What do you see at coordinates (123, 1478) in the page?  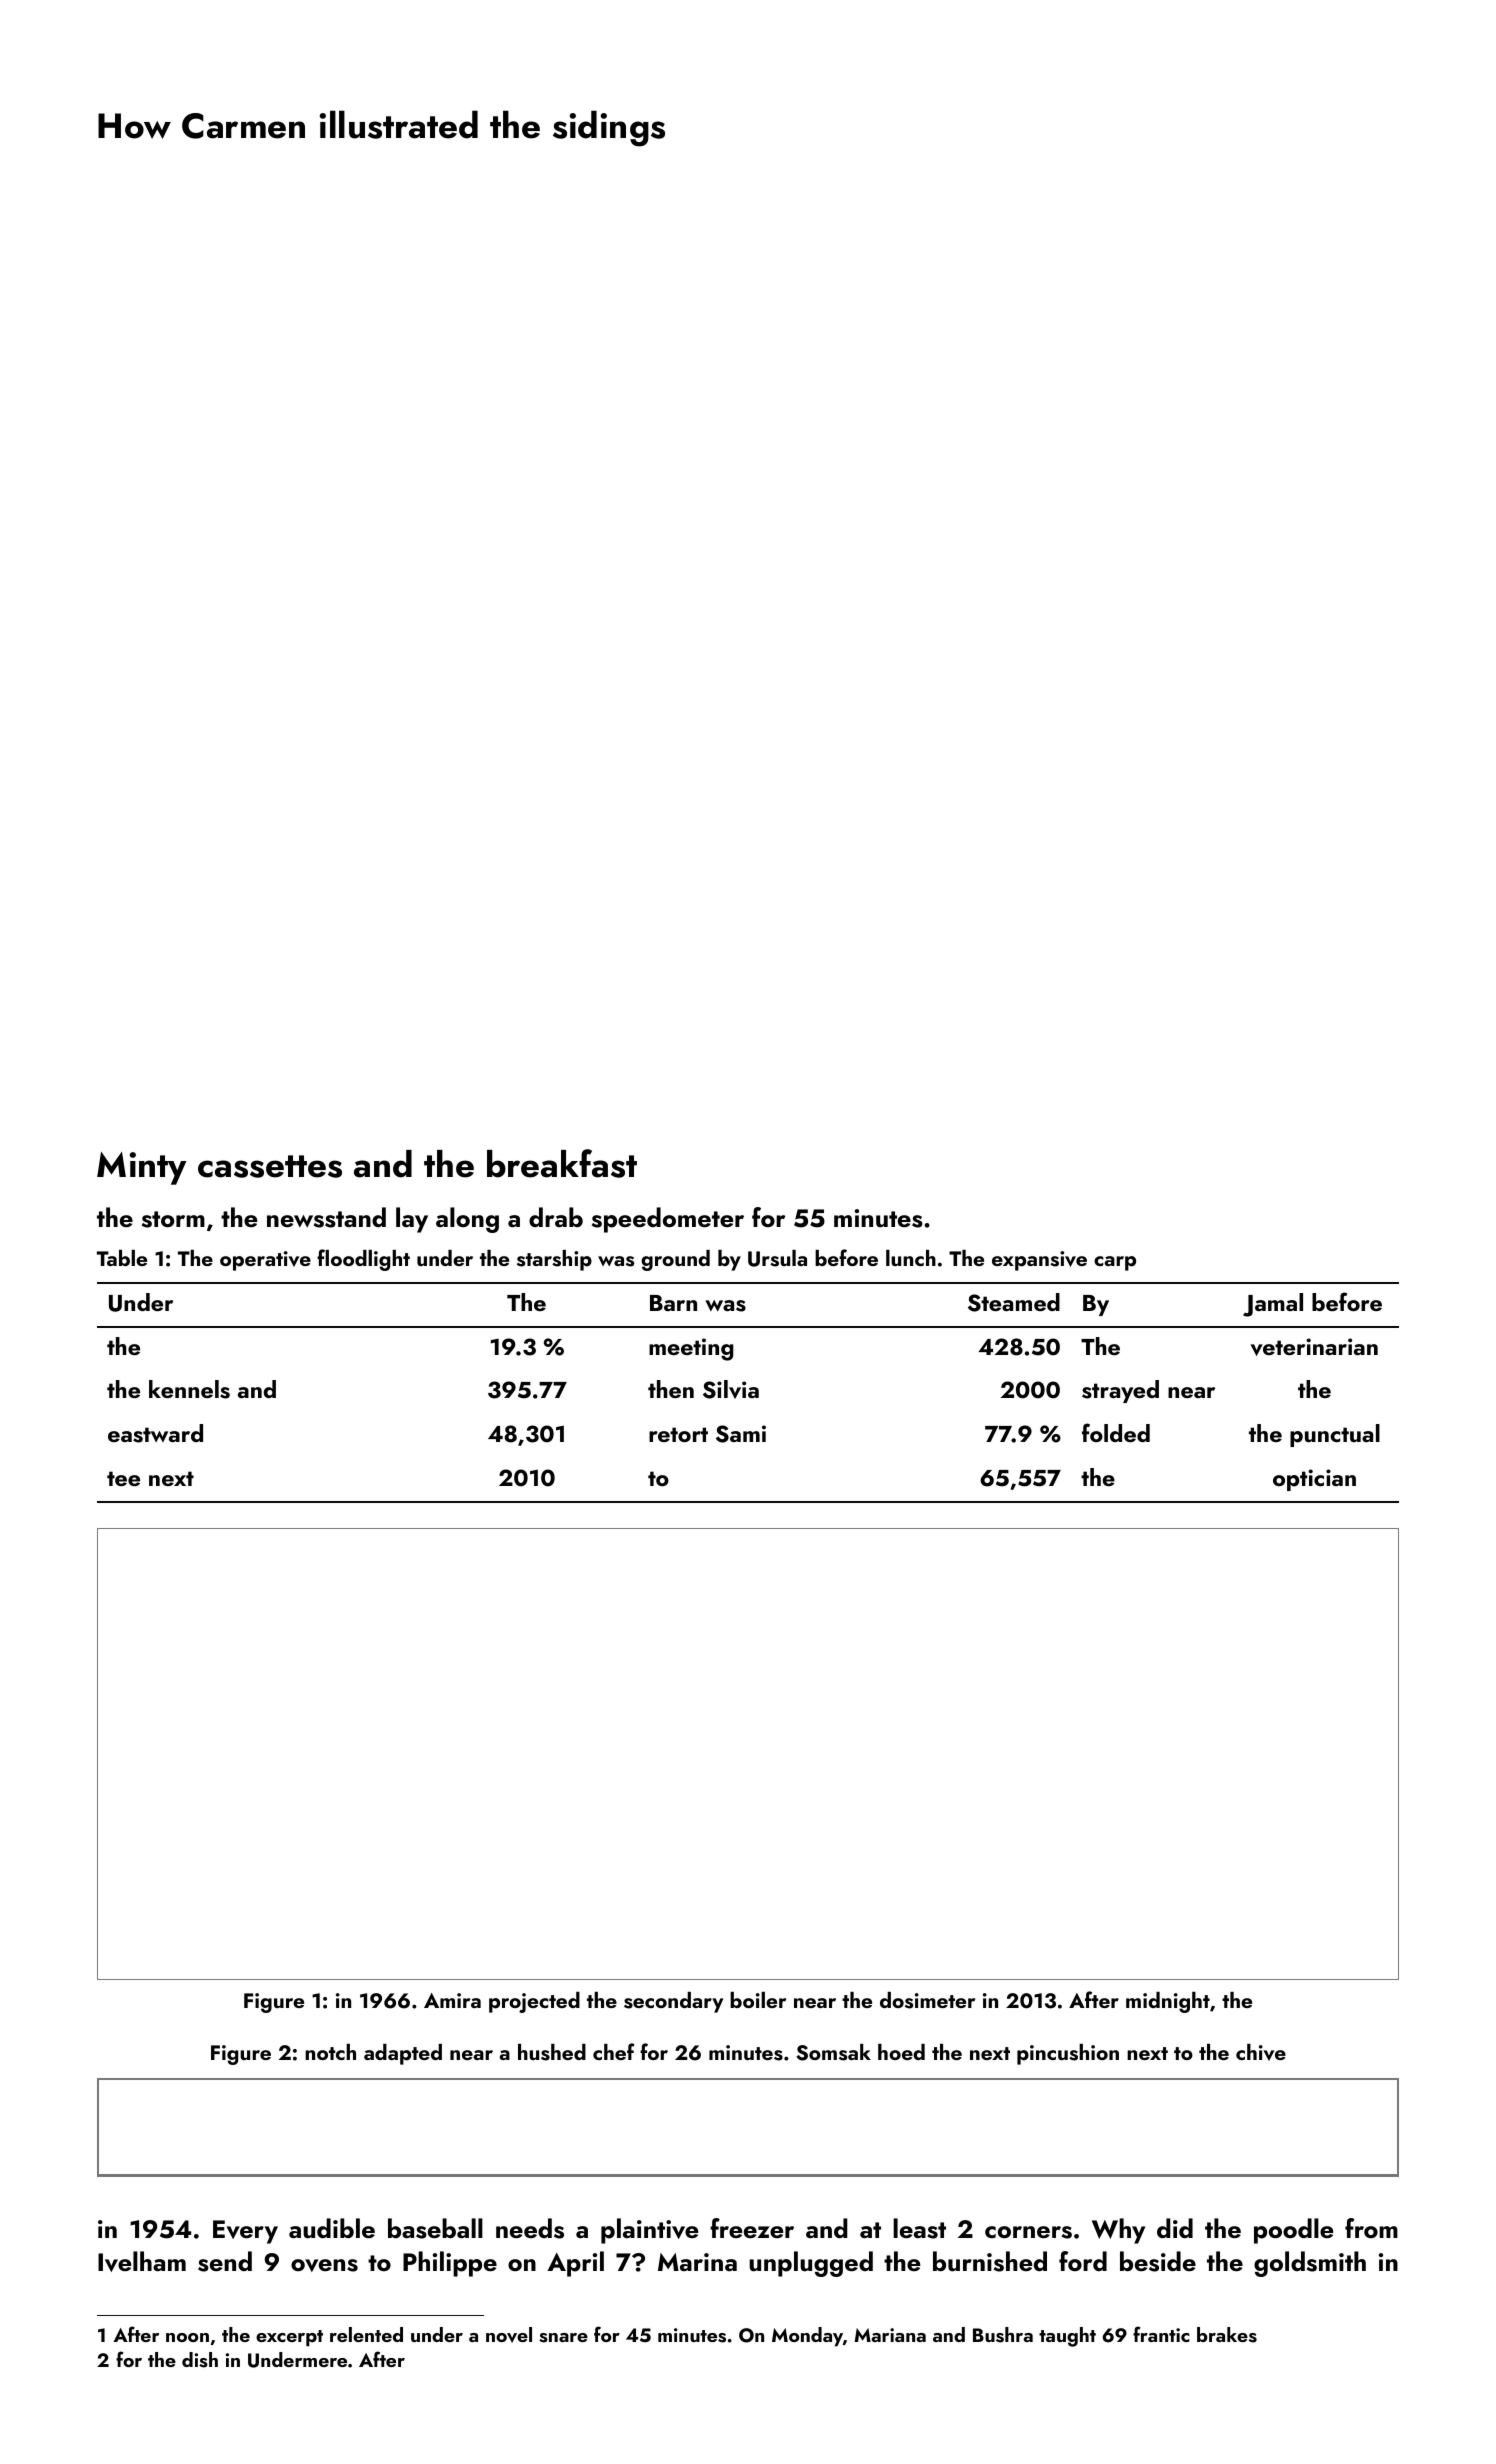 I see `tee` at bounding box center [123, 1478].
